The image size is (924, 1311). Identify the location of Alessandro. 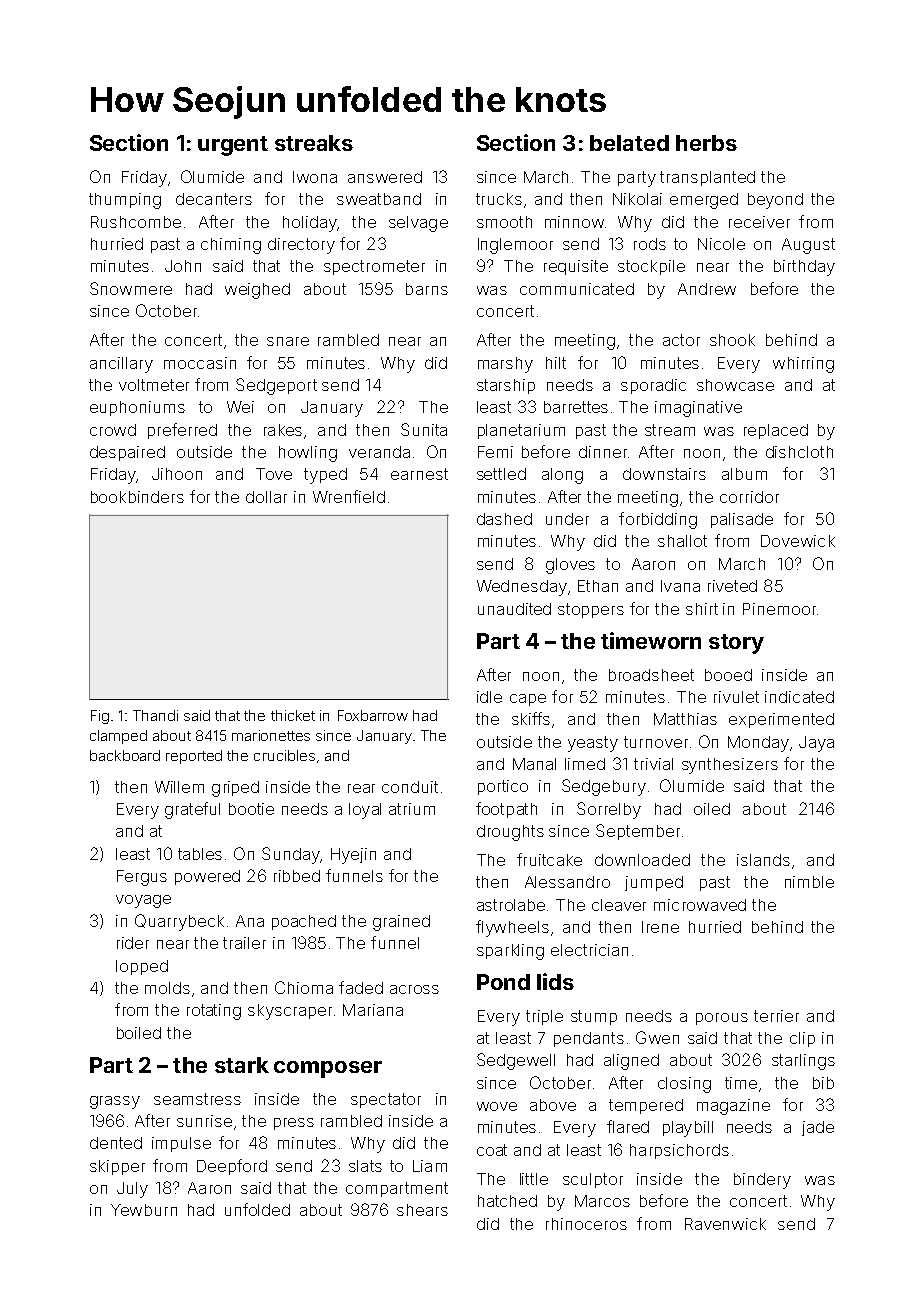
(567, 882).
